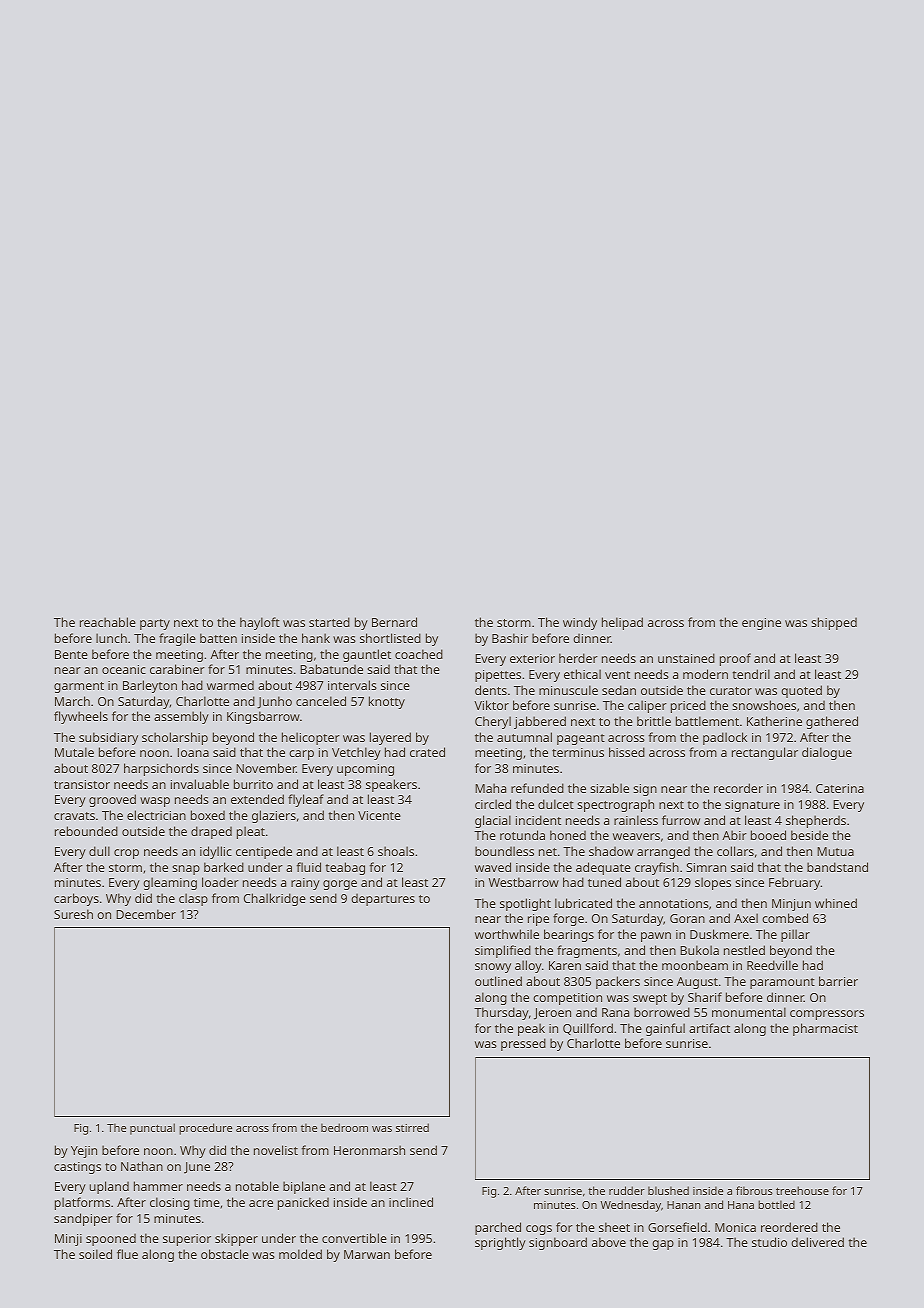  Describe the element at coordinates (225, 1254) in the document. I see `obstacle` at that location.
